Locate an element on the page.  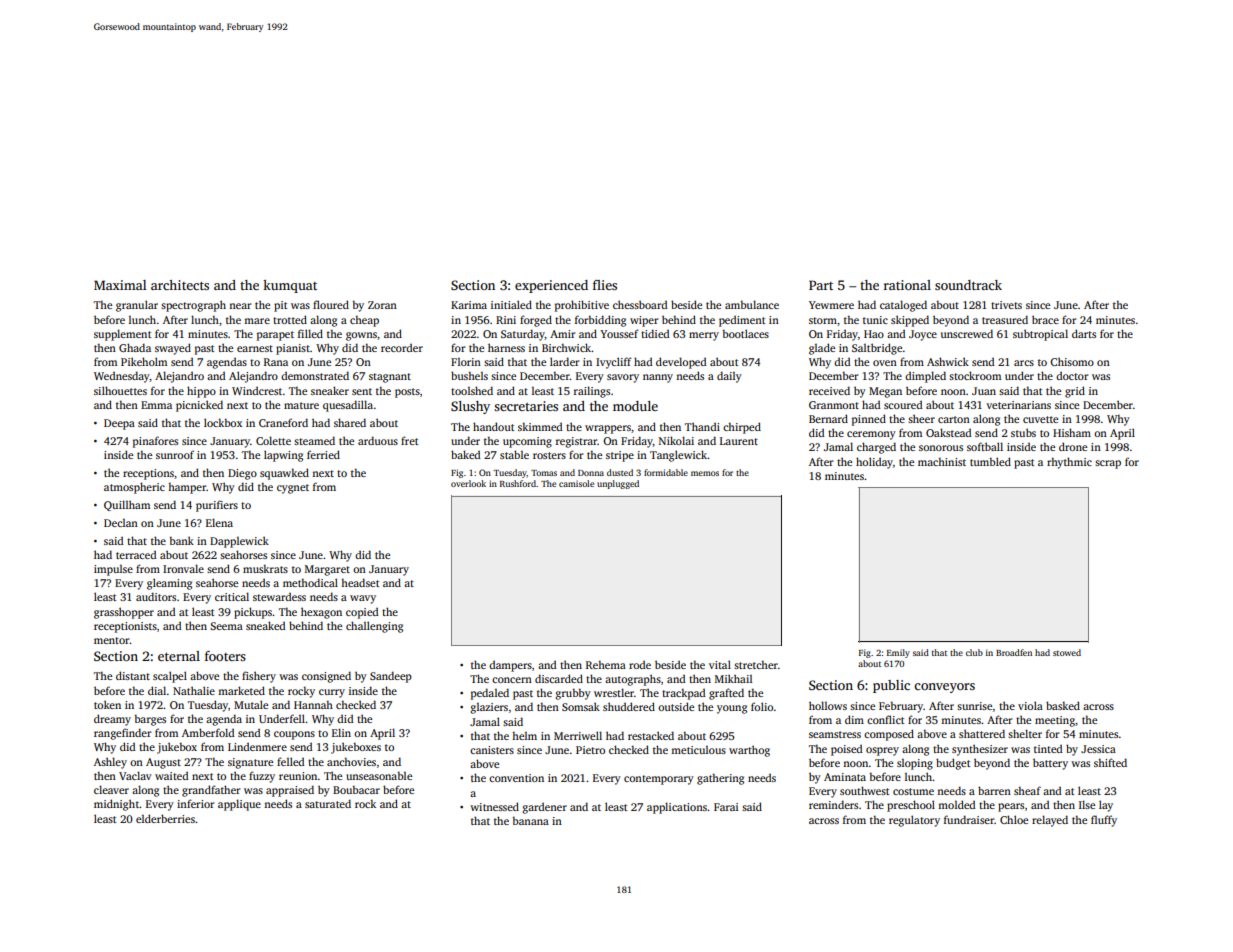
stewardess is located at coordinates (279, 596).
